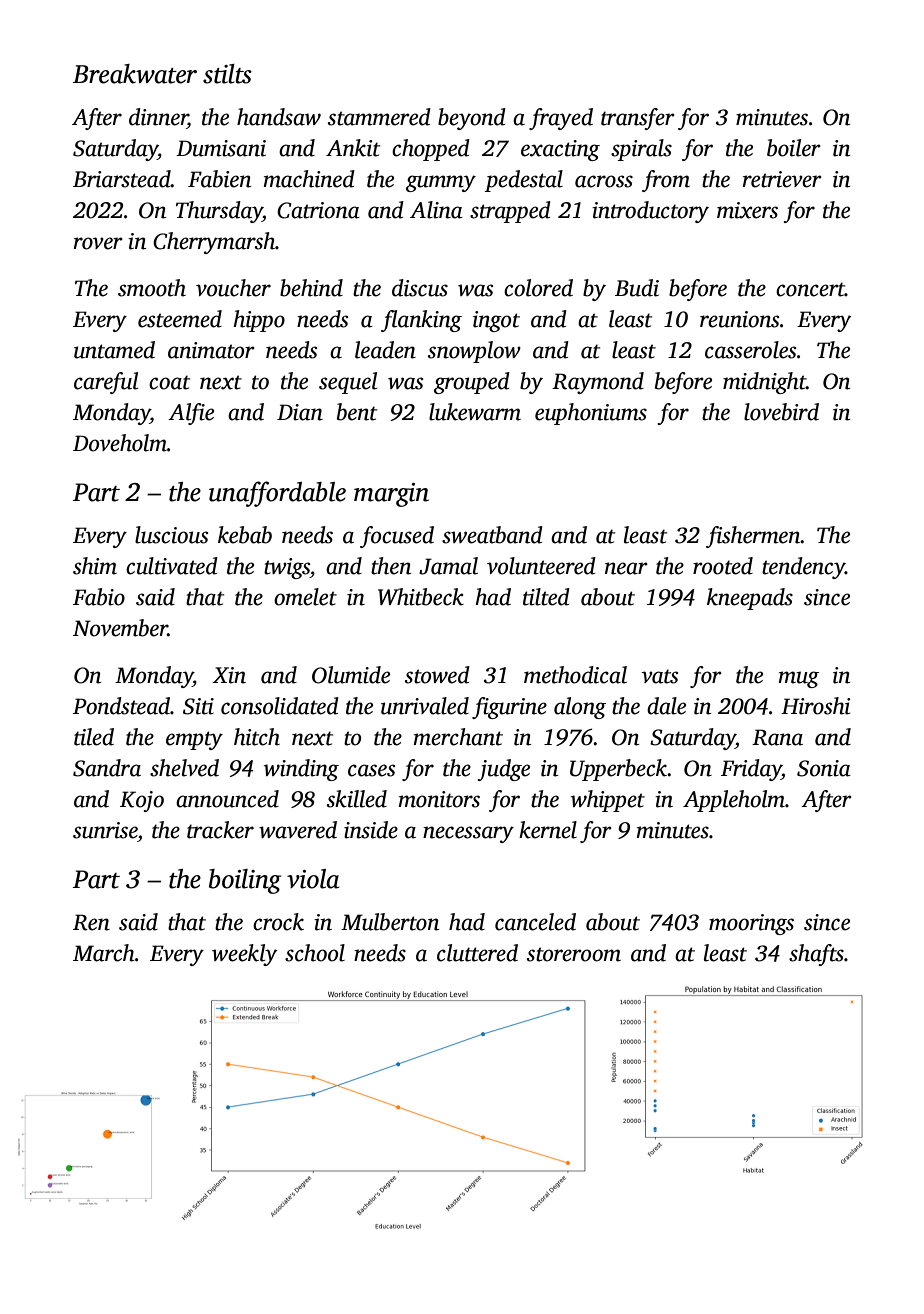  What do you see at coordinates (227, 799) in the page?
I see `announced` at bounding box center [227, 799].
